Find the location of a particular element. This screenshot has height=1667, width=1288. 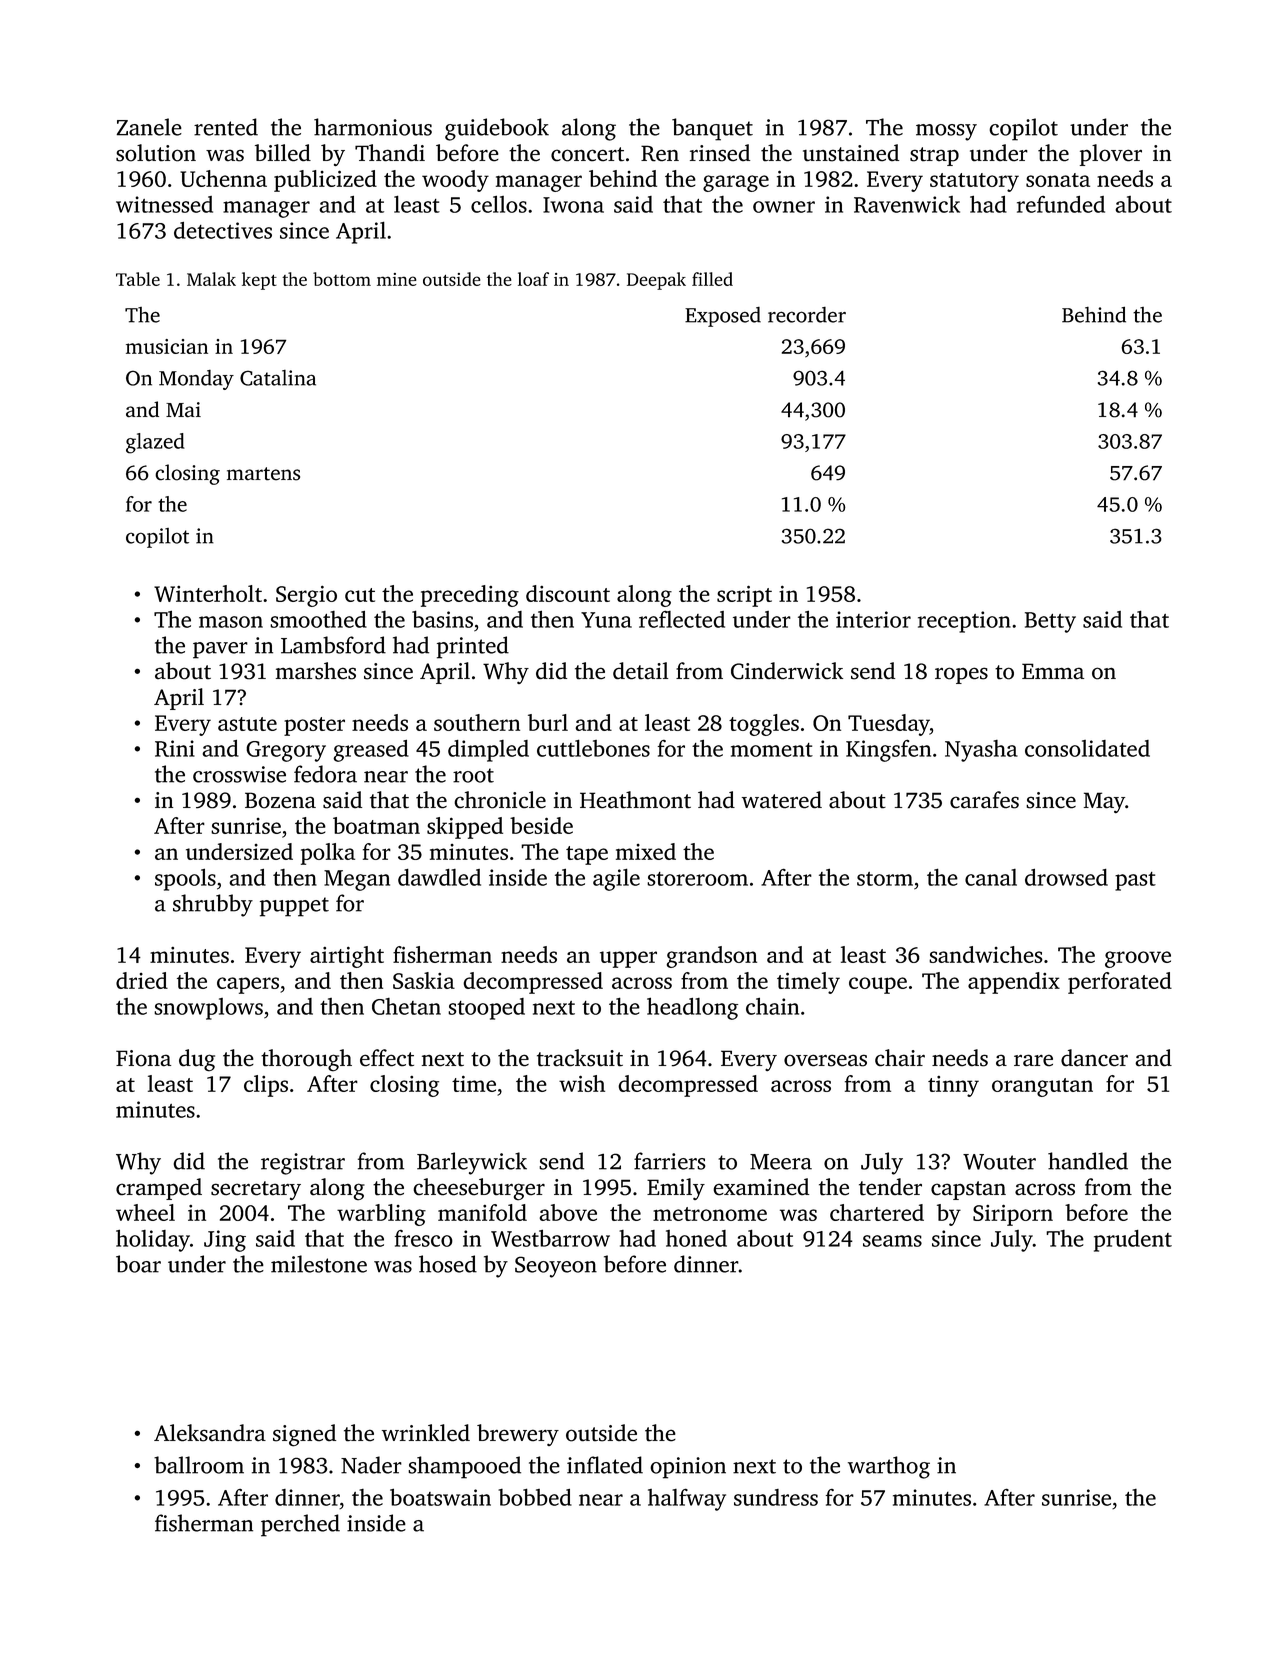

sundress is located at coordinates (776, 1497).
